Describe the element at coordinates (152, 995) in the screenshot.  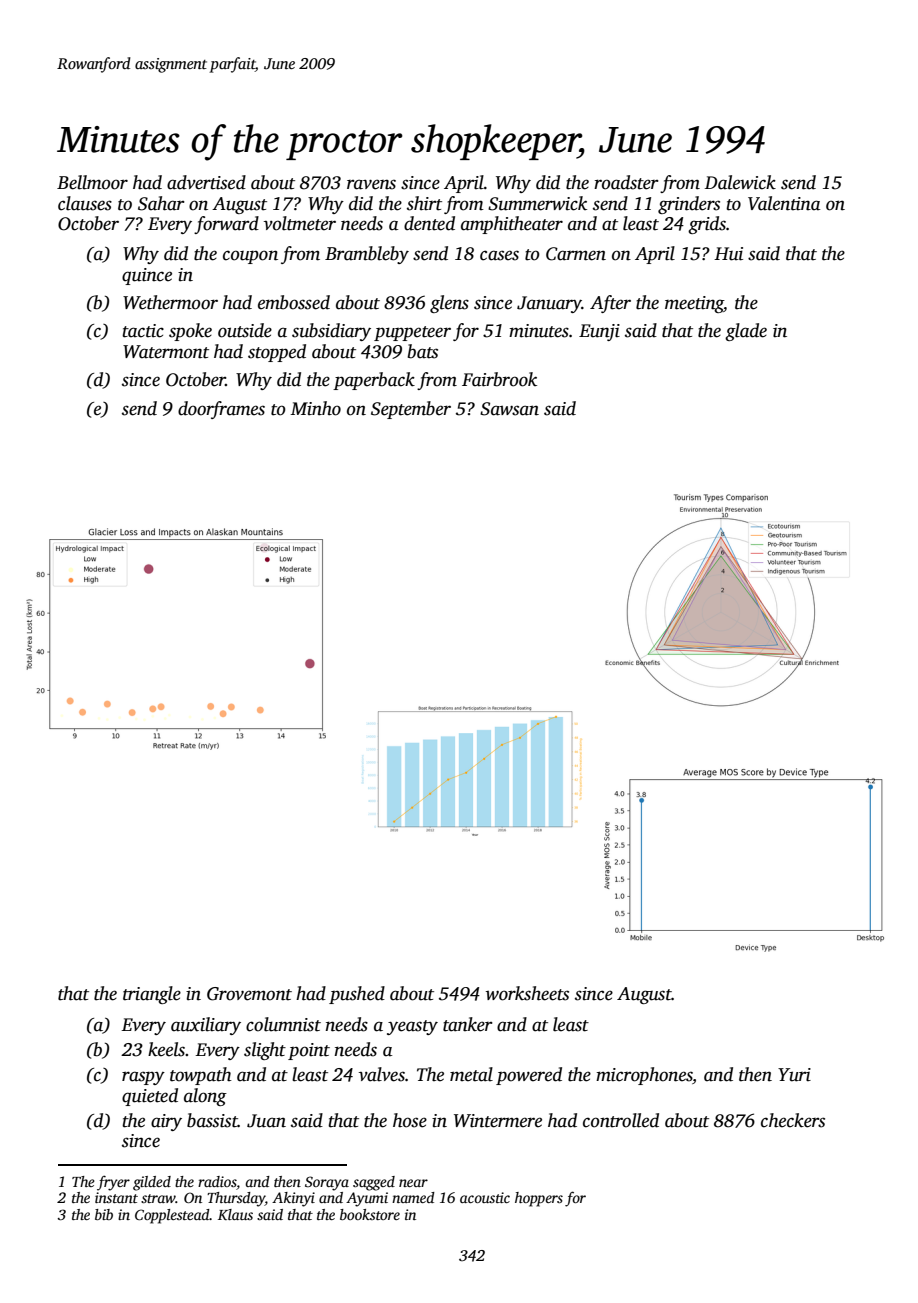
I see `triangle` at that location.
